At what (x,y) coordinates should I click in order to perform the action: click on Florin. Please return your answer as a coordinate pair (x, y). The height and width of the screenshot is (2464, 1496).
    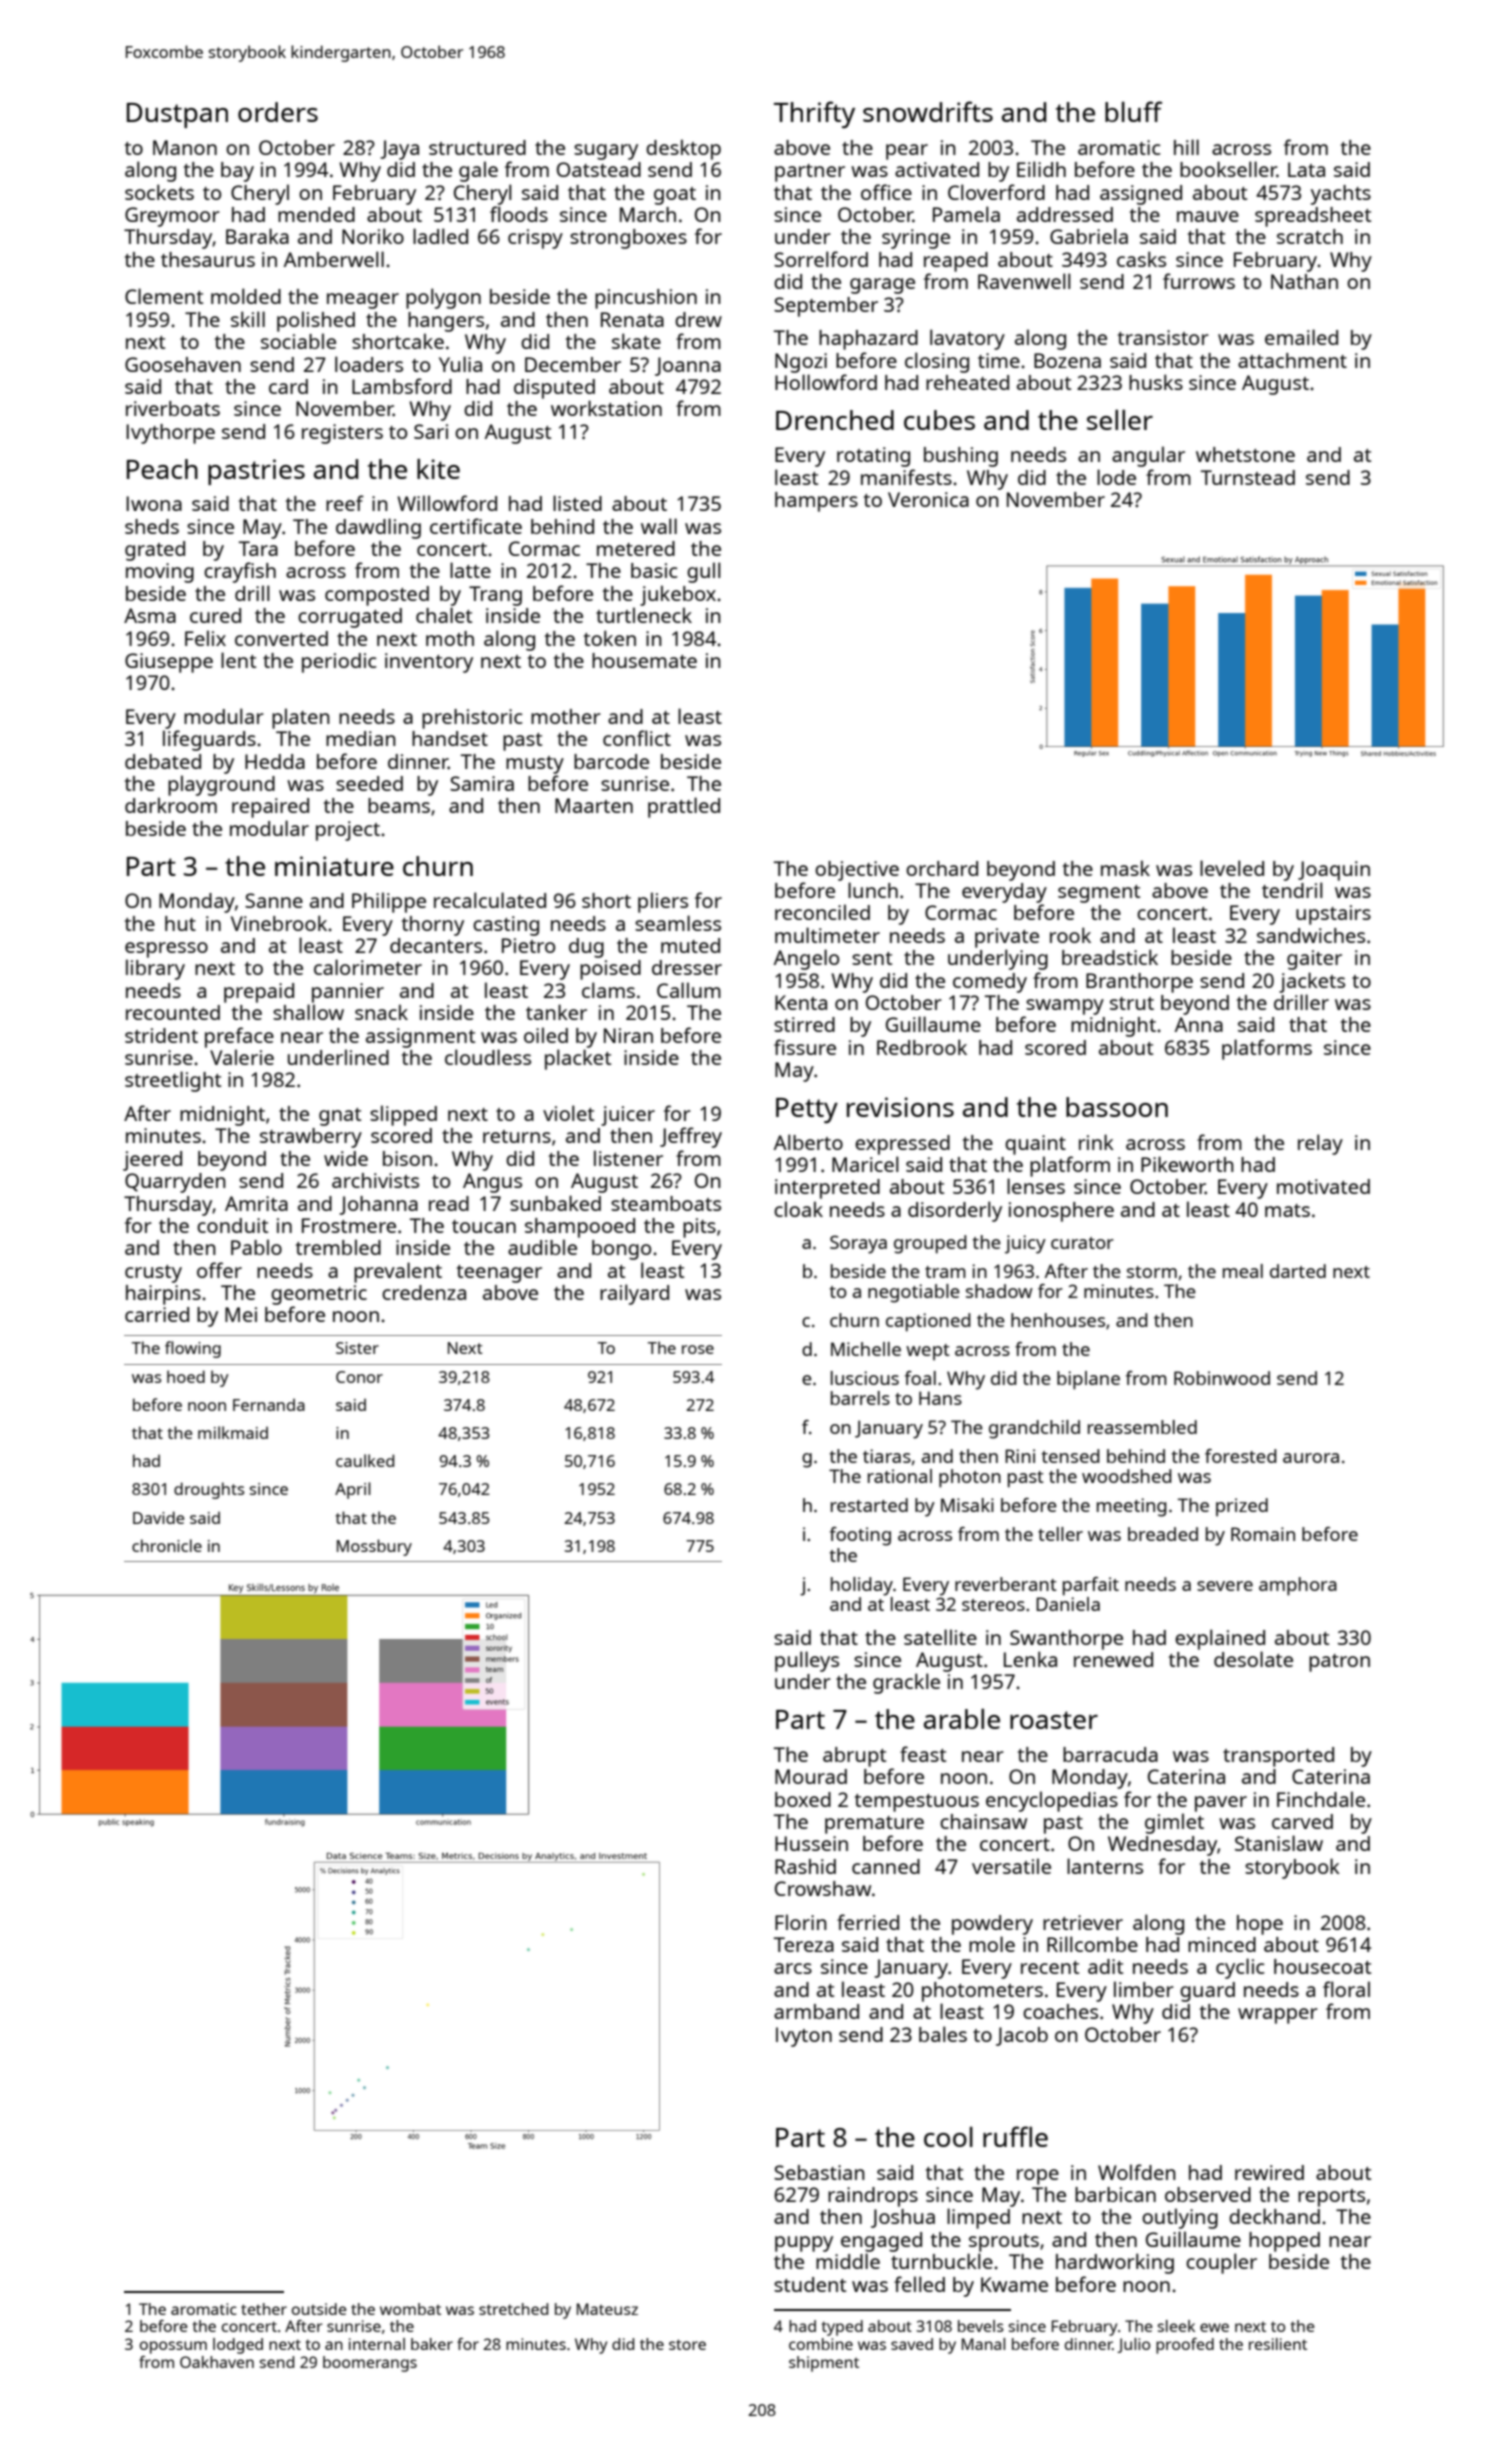
    Looking at the image, I should click on (801, 1922).
